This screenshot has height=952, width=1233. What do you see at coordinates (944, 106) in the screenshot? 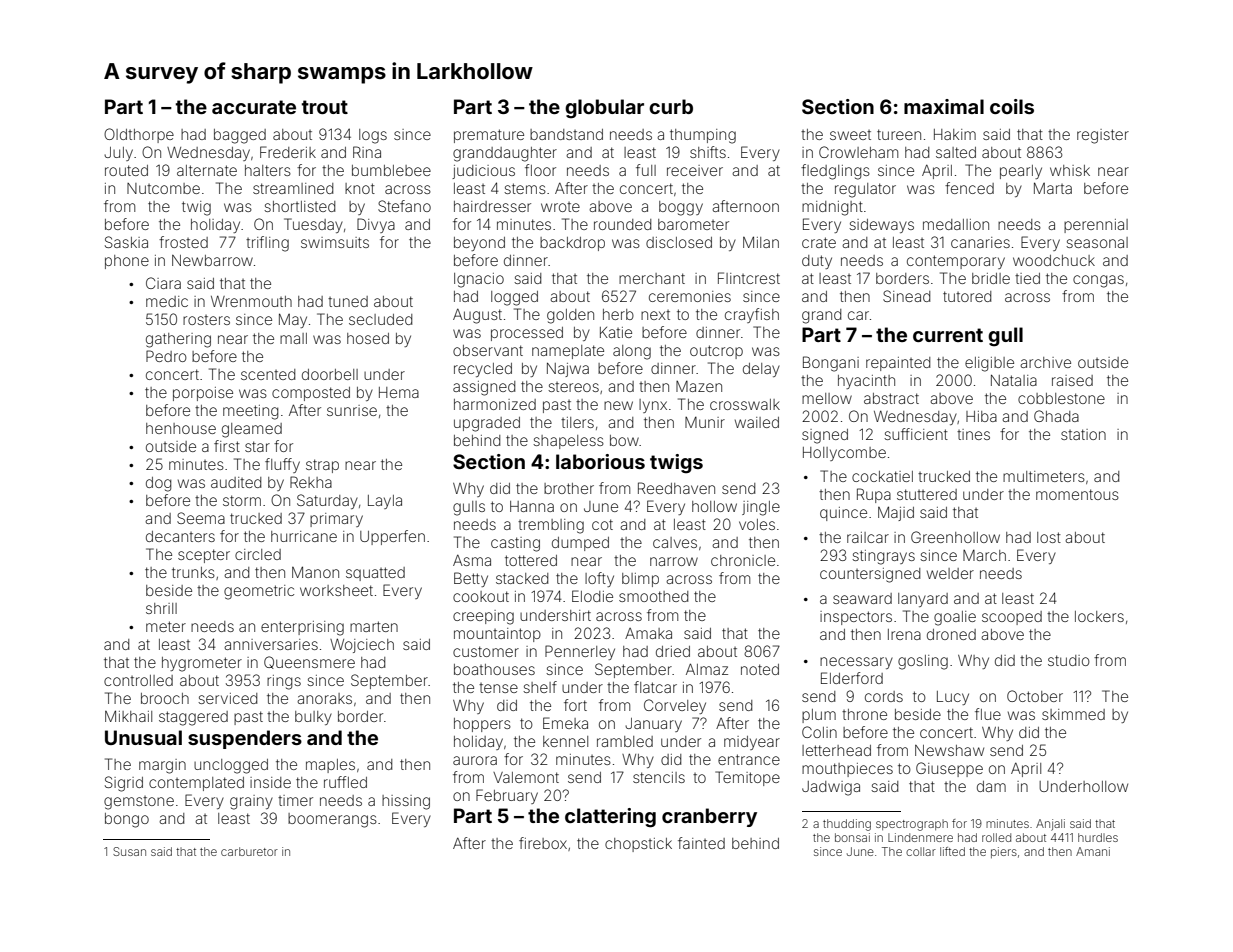
I see `maximal` at bounding box center [944, 106].
